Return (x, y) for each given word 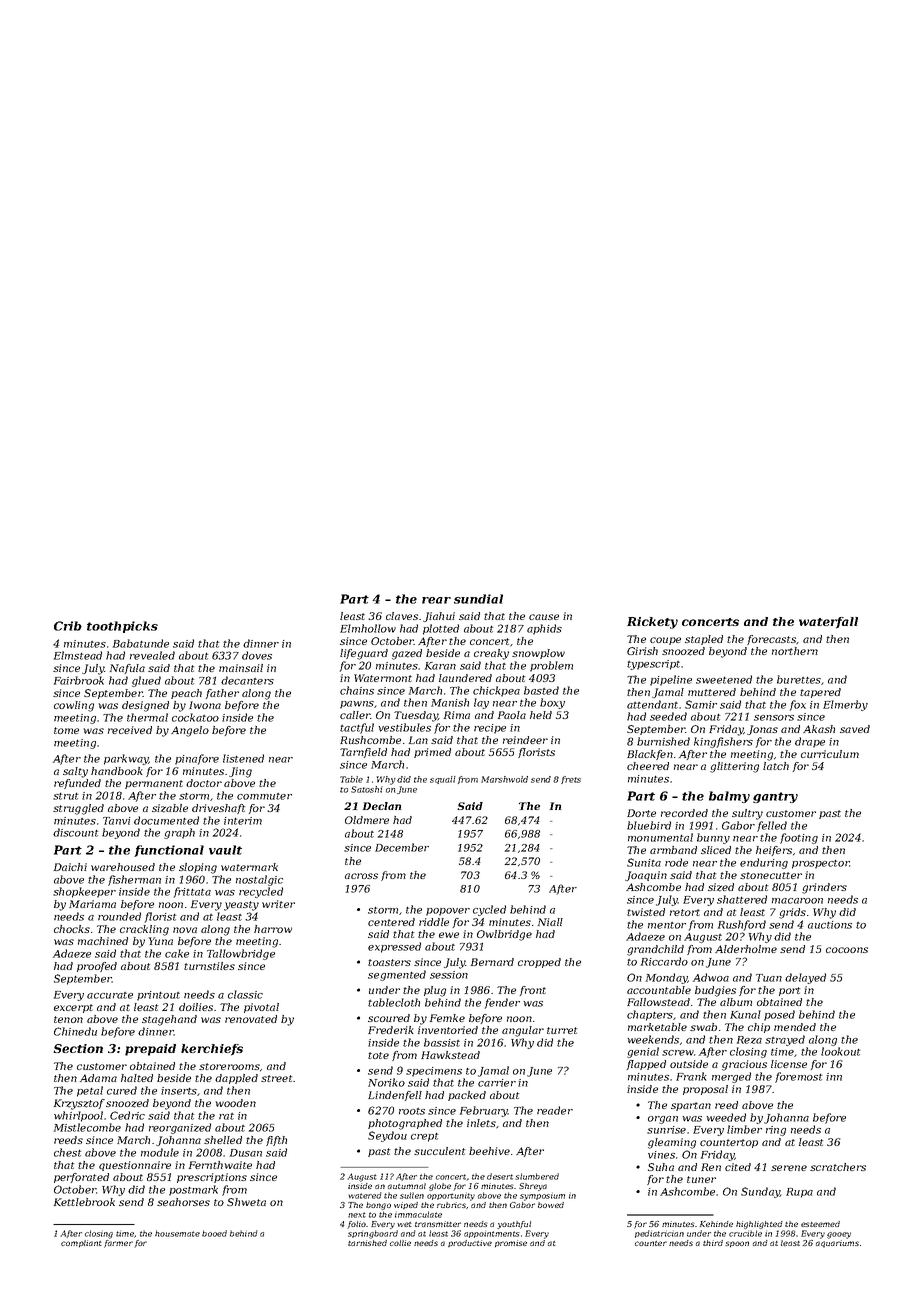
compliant (81, 1243)
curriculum (830, 754)
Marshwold (504, 779)
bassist (442, 1042)
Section (78, 1048)
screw (678, 1053)
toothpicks (122, 627)
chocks (72, 929)
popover (448, 912)
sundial (478, 599)
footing (799, 838)
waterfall (828, 623)
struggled (78, 809)
